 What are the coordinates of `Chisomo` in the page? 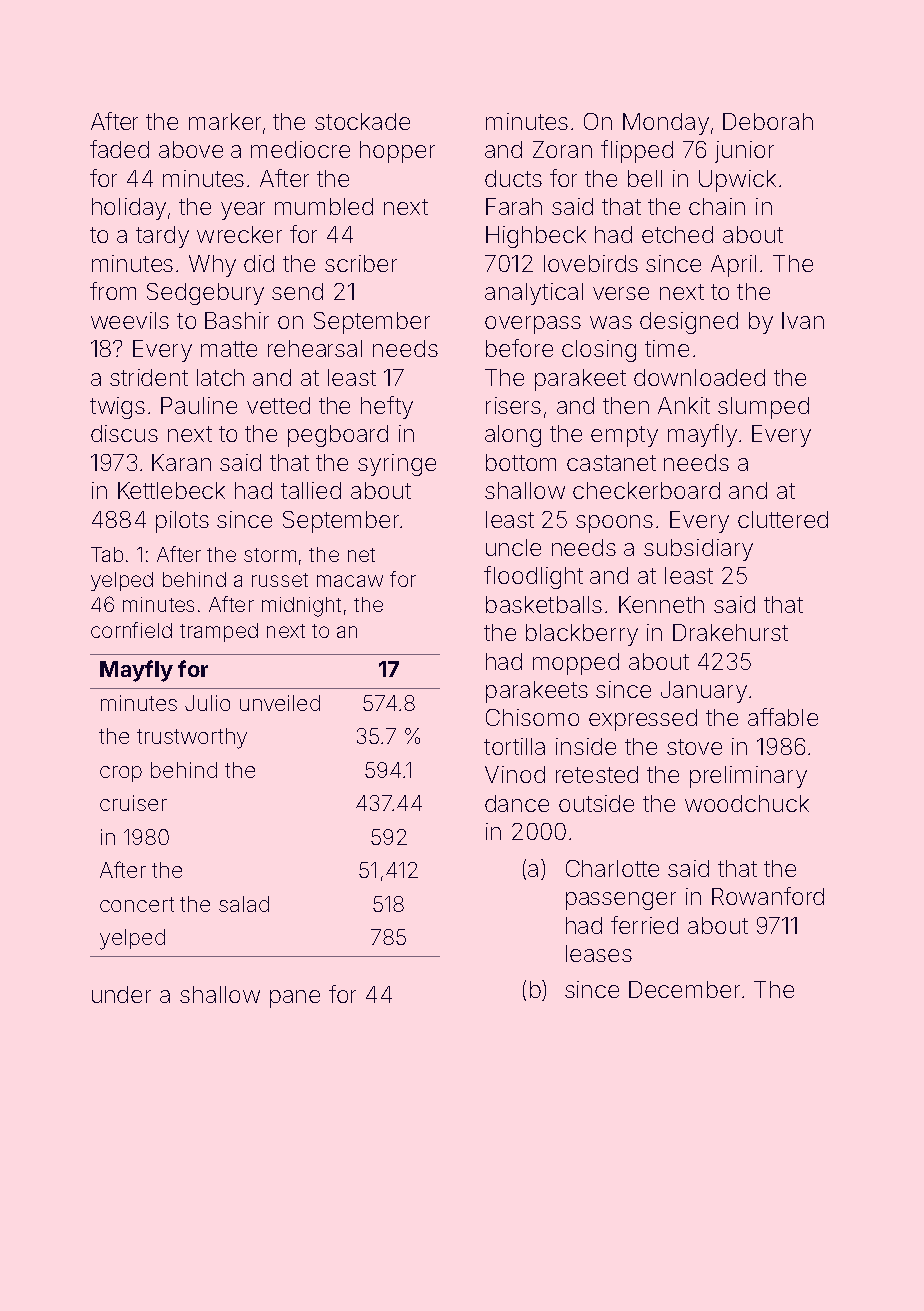 It's located at (532, 717).
